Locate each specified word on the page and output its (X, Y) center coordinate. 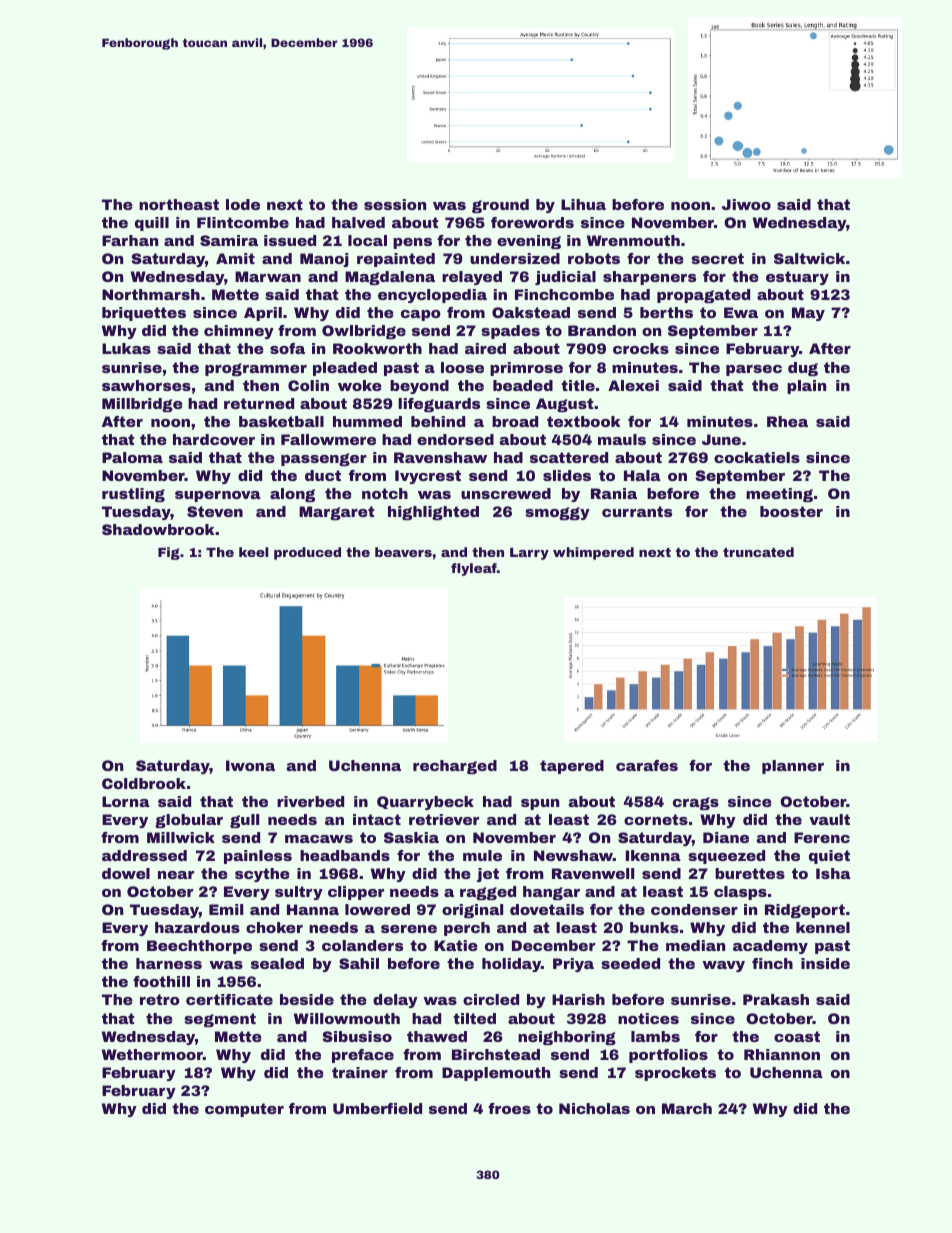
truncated (758, 552)
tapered (572, 767)
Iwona (250, 765)
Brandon (602, 330)
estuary (797, 278)
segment (220, 1020)
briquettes (144, 314)
